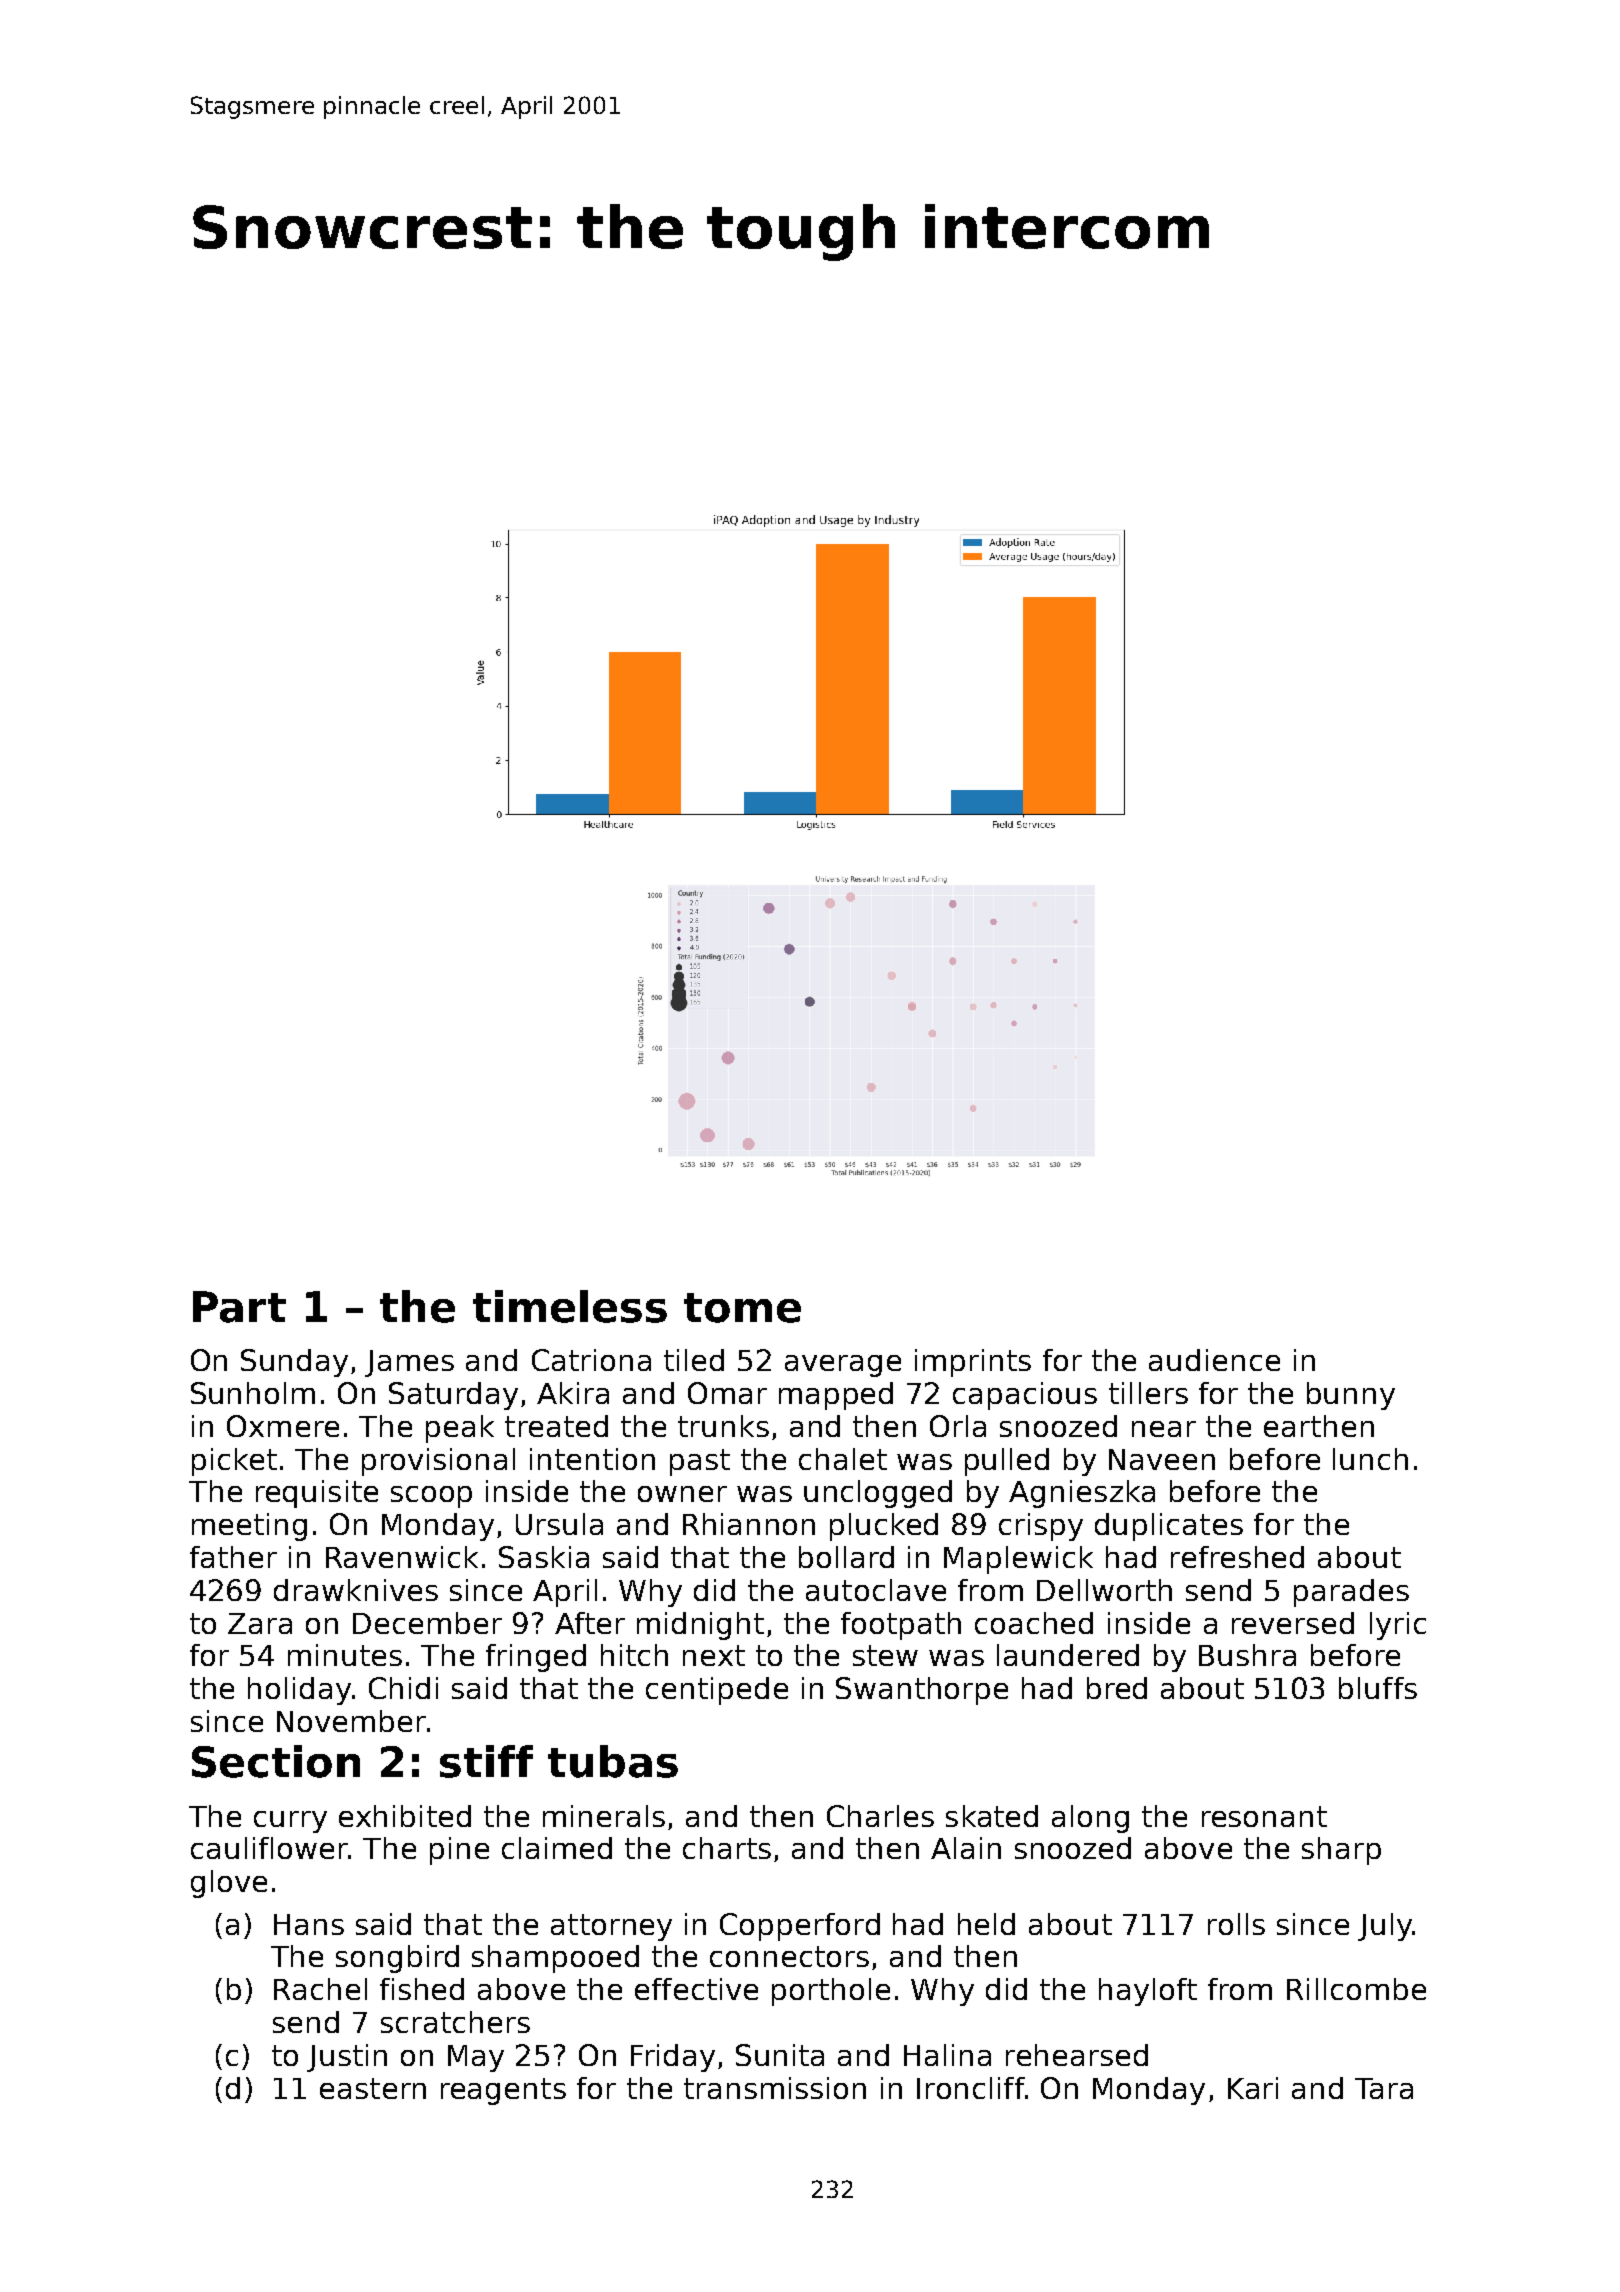 The image size is (1620, 2292). Describe the element at coordinates (1104, 1590) in the screenshot. I see `Dellworth` at that location.
